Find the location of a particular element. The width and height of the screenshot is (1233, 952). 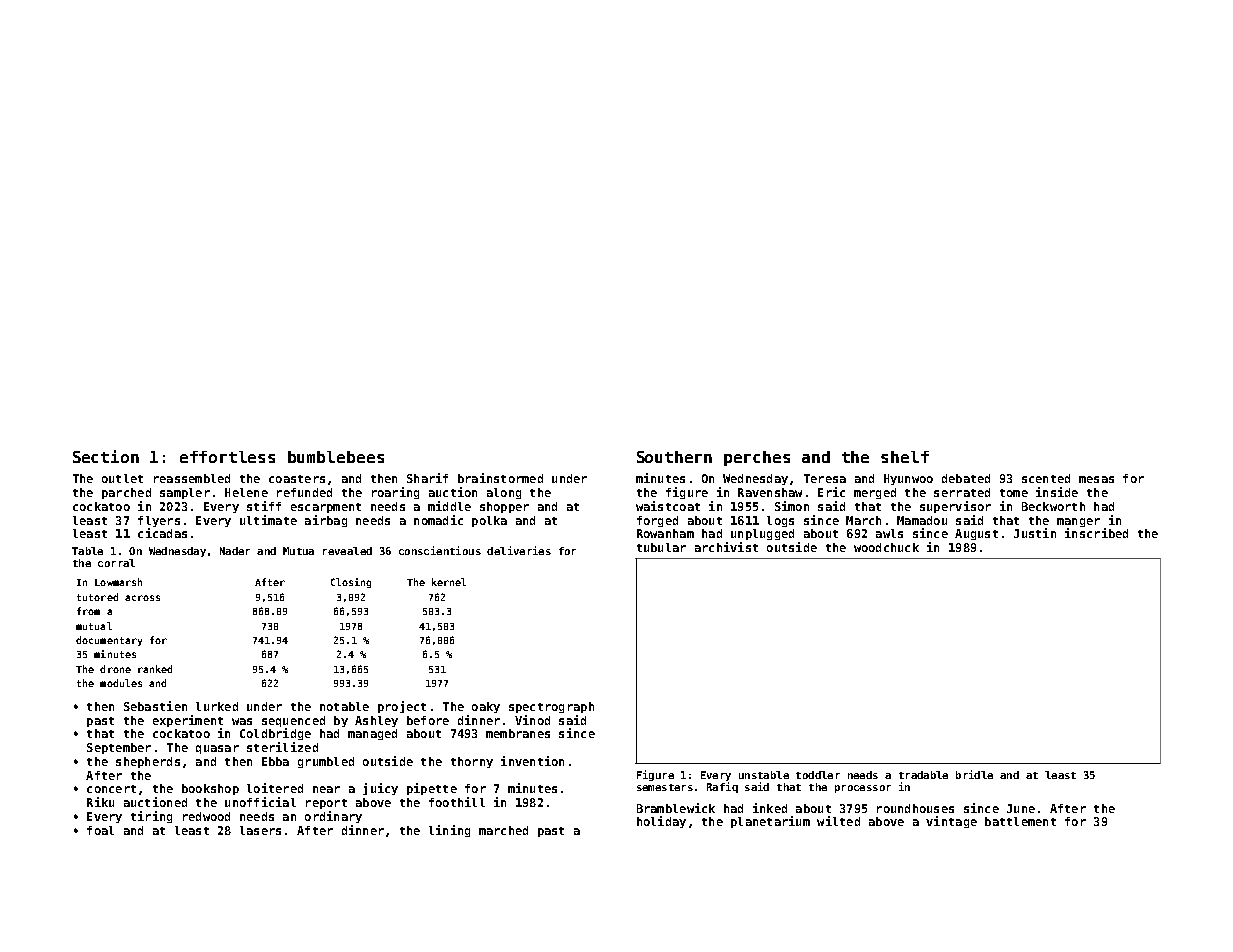

Ravenshaw is located at coordinates (770, 492).
